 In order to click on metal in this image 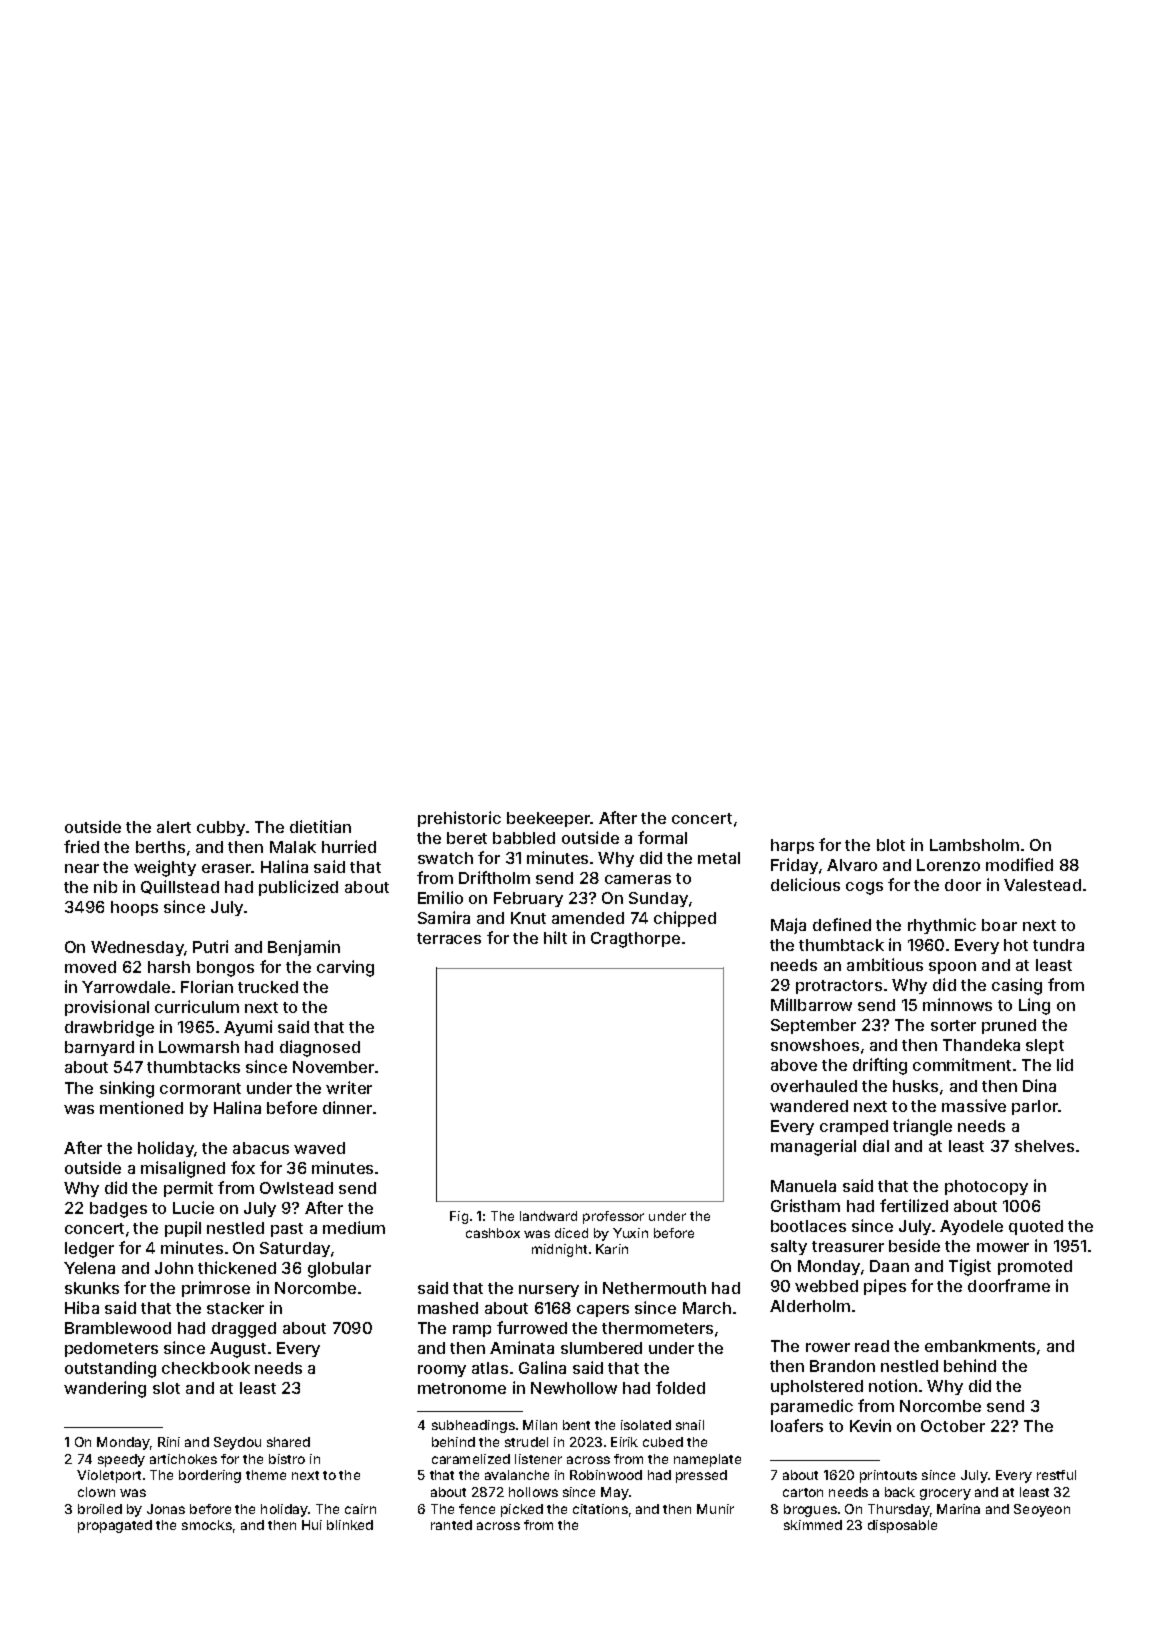, I will do `click(719, 858)`.
